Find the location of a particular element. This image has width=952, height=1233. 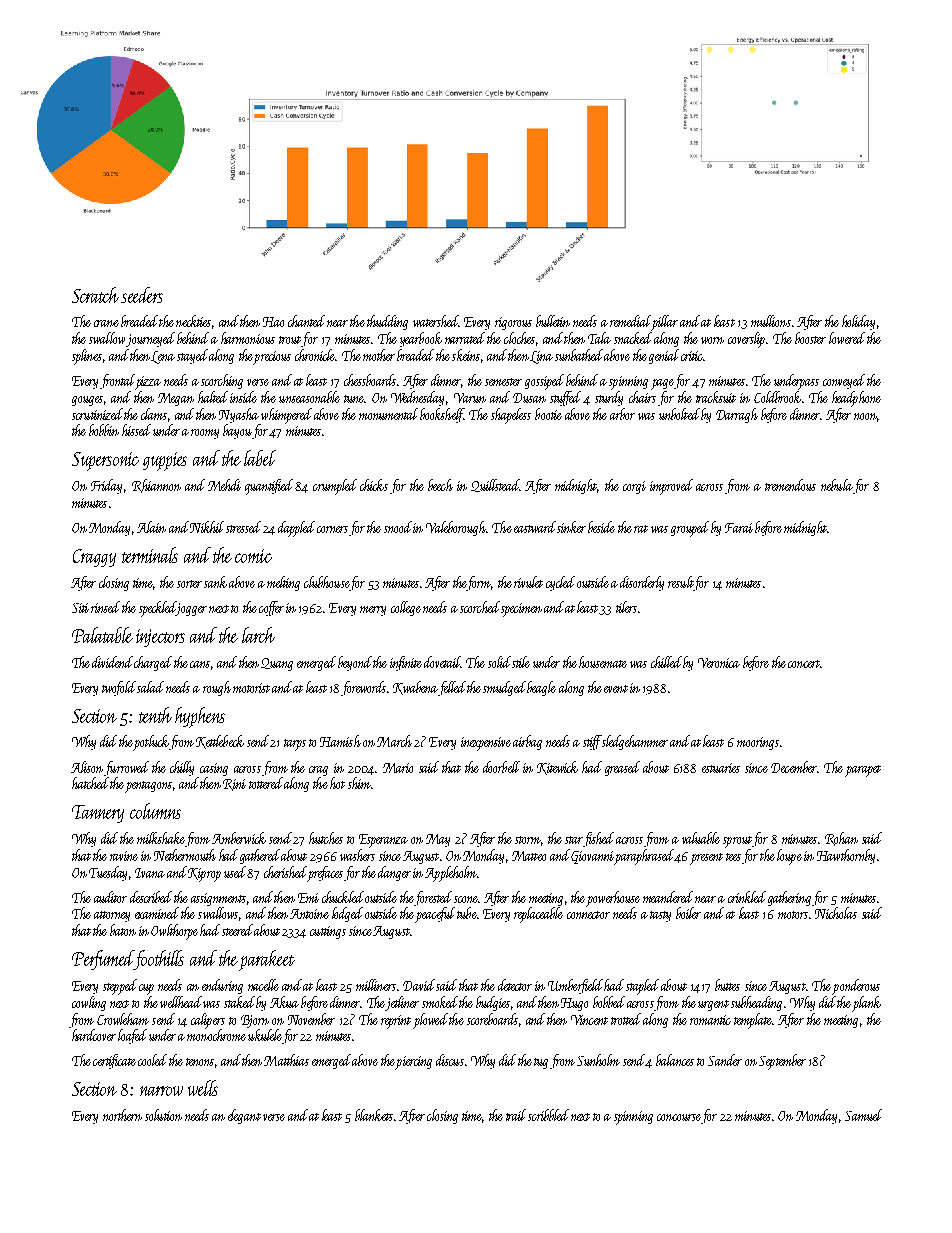

concourse is located at coordinates (679, 1117).
